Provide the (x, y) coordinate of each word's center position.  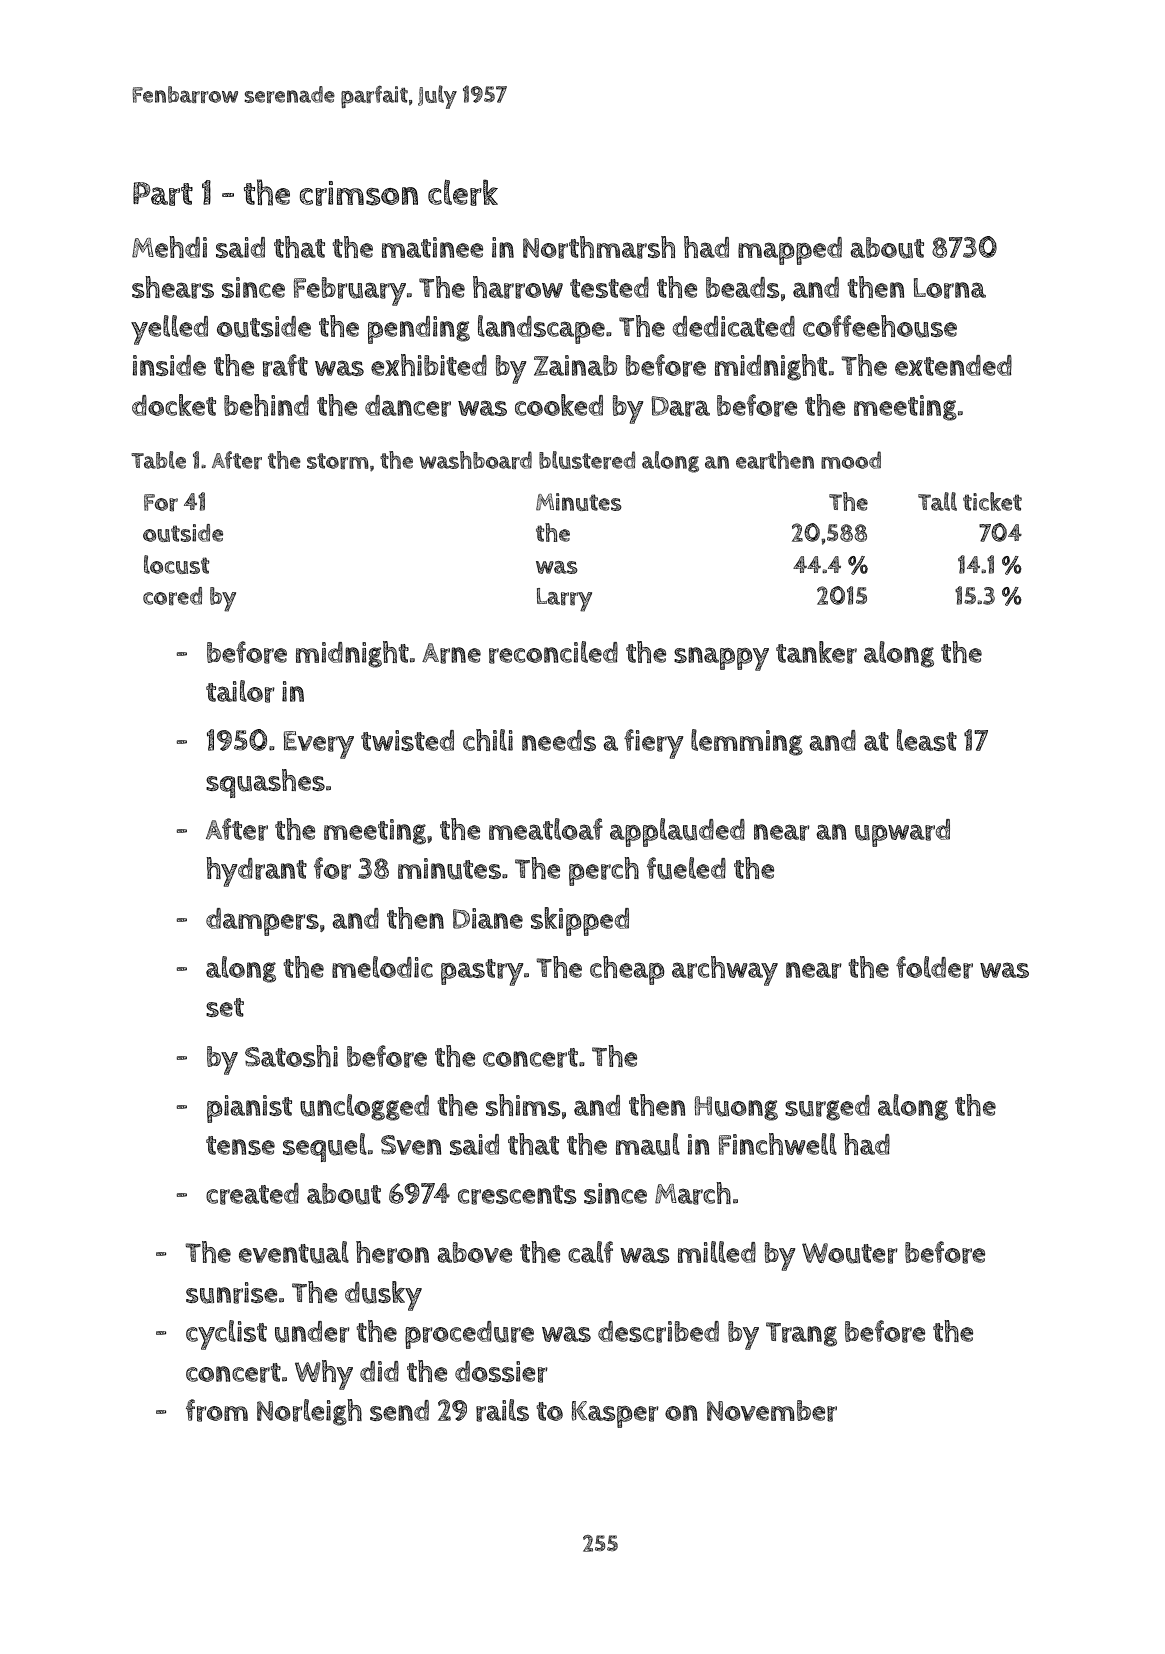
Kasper (615, 1414)
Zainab (575, 365)
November (772, 1411)
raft (285, 365)
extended (953, 365)
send (399, 1410)
